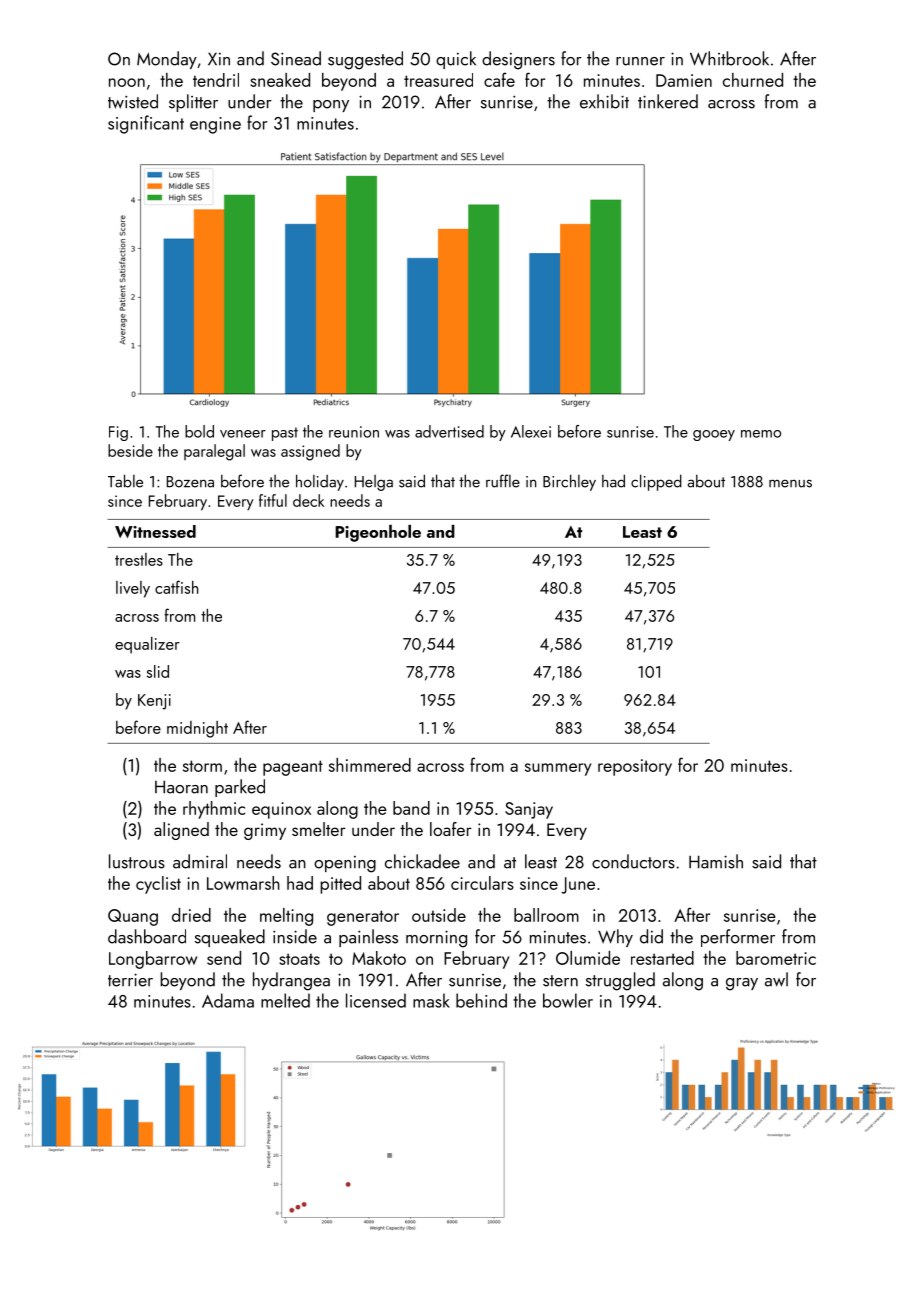  Describe the element at coordinates (438, 80) in the screenshot. I see `treasured` at that location.
